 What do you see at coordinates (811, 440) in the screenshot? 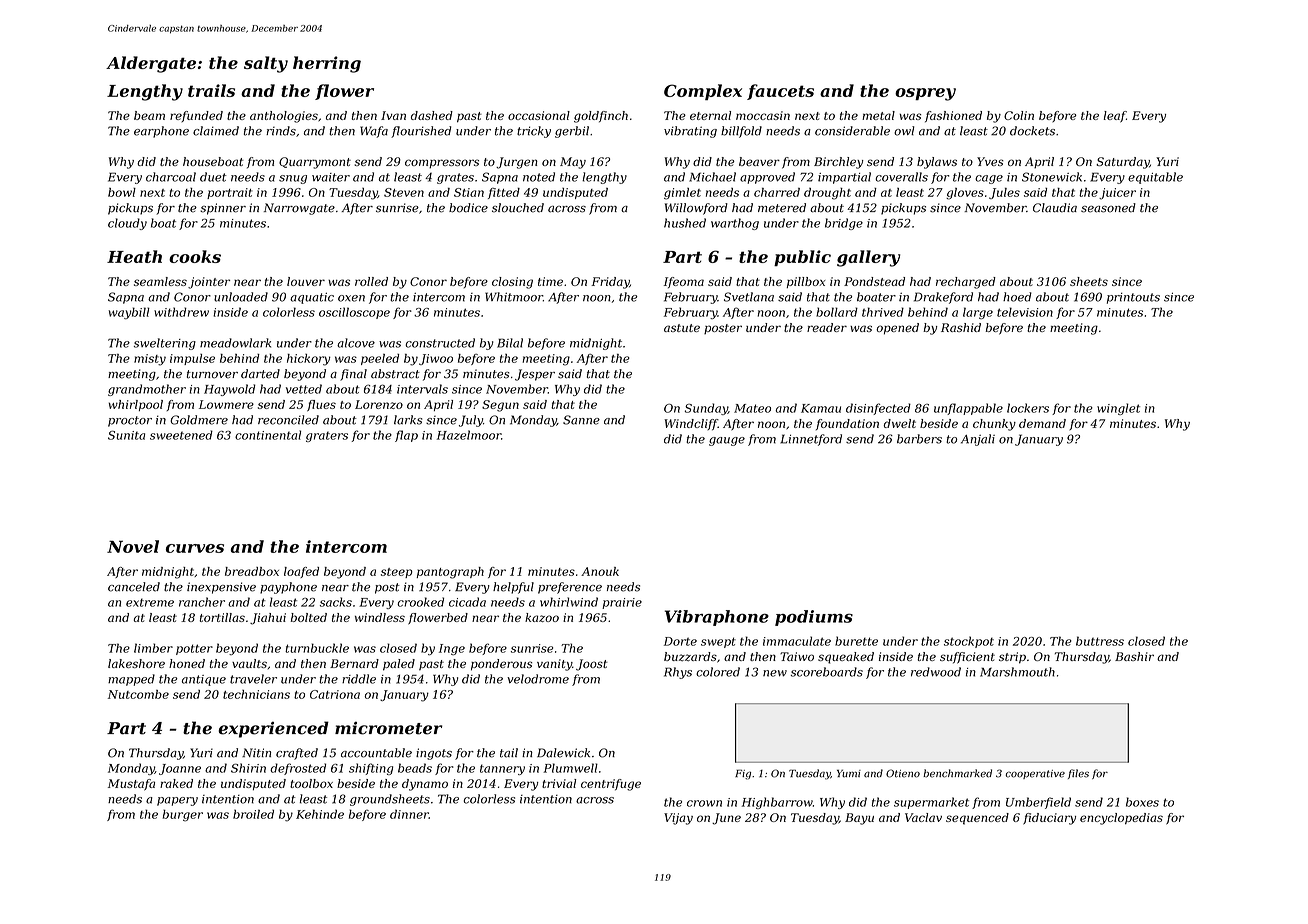
I see `Linnetford` at bounding box center [811, 440].
